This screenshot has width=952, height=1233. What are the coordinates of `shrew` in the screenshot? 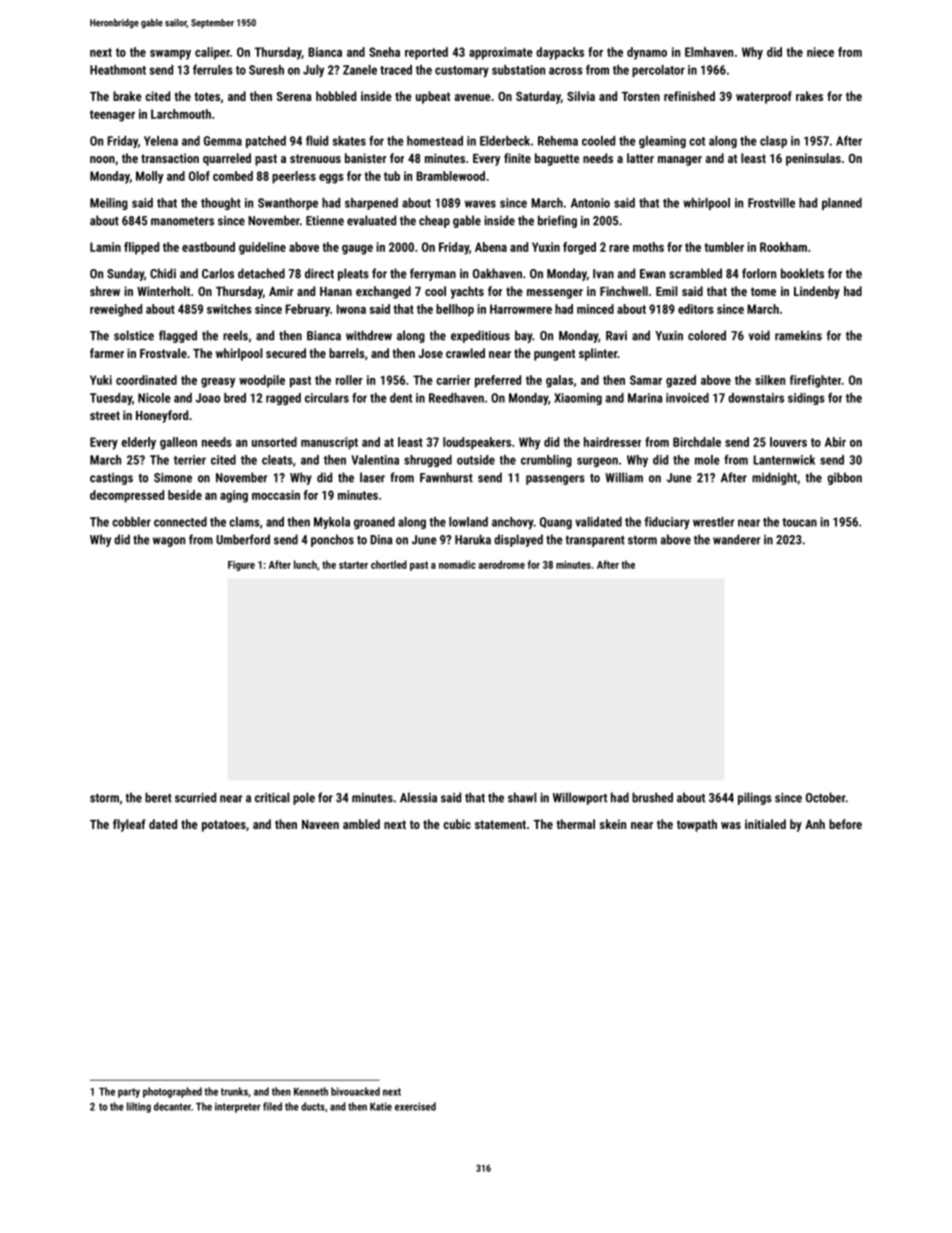 It's located at (105, 291).
